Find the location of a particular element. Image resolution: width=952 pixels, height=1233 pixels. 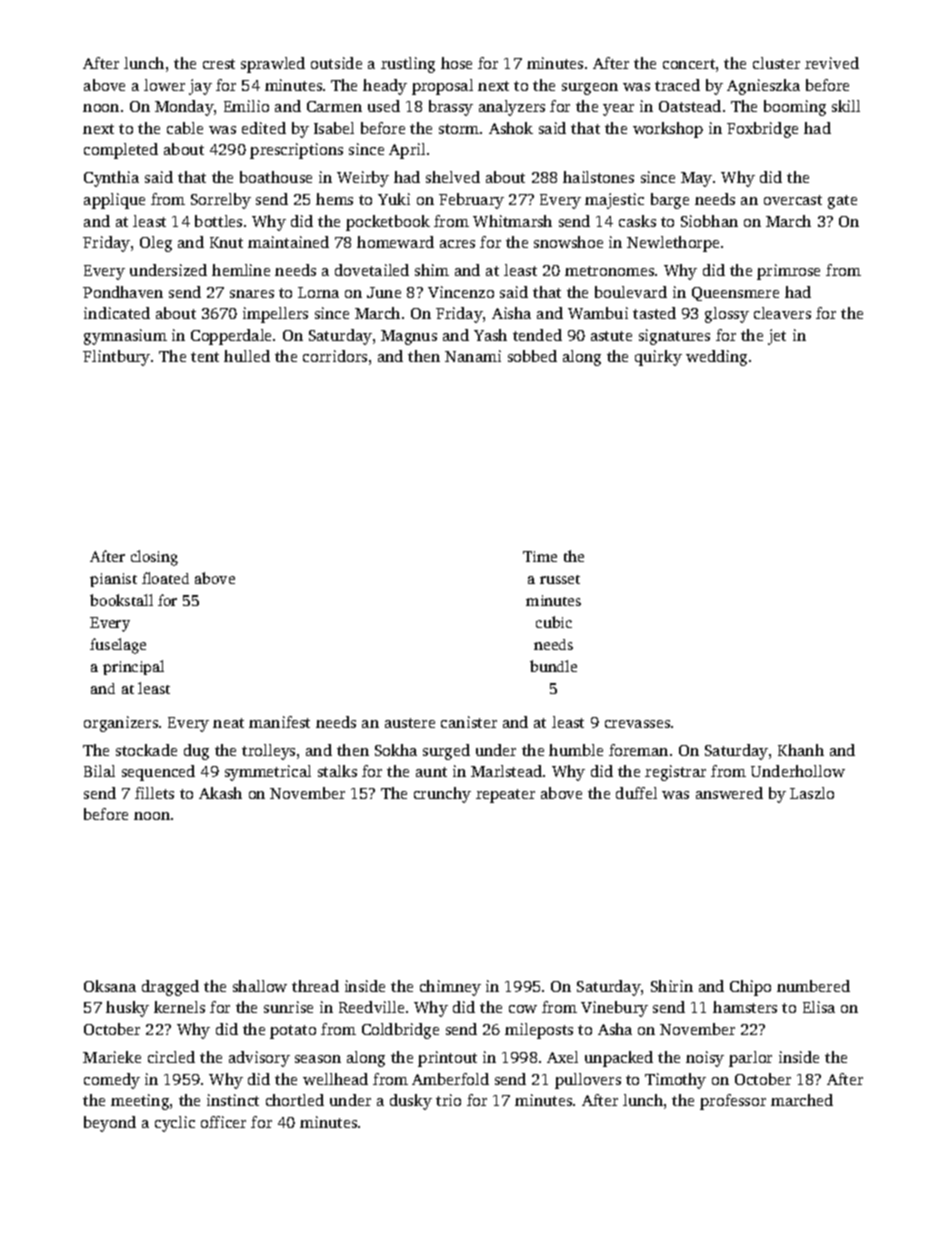

crest is located at coordinates (219, 64).
